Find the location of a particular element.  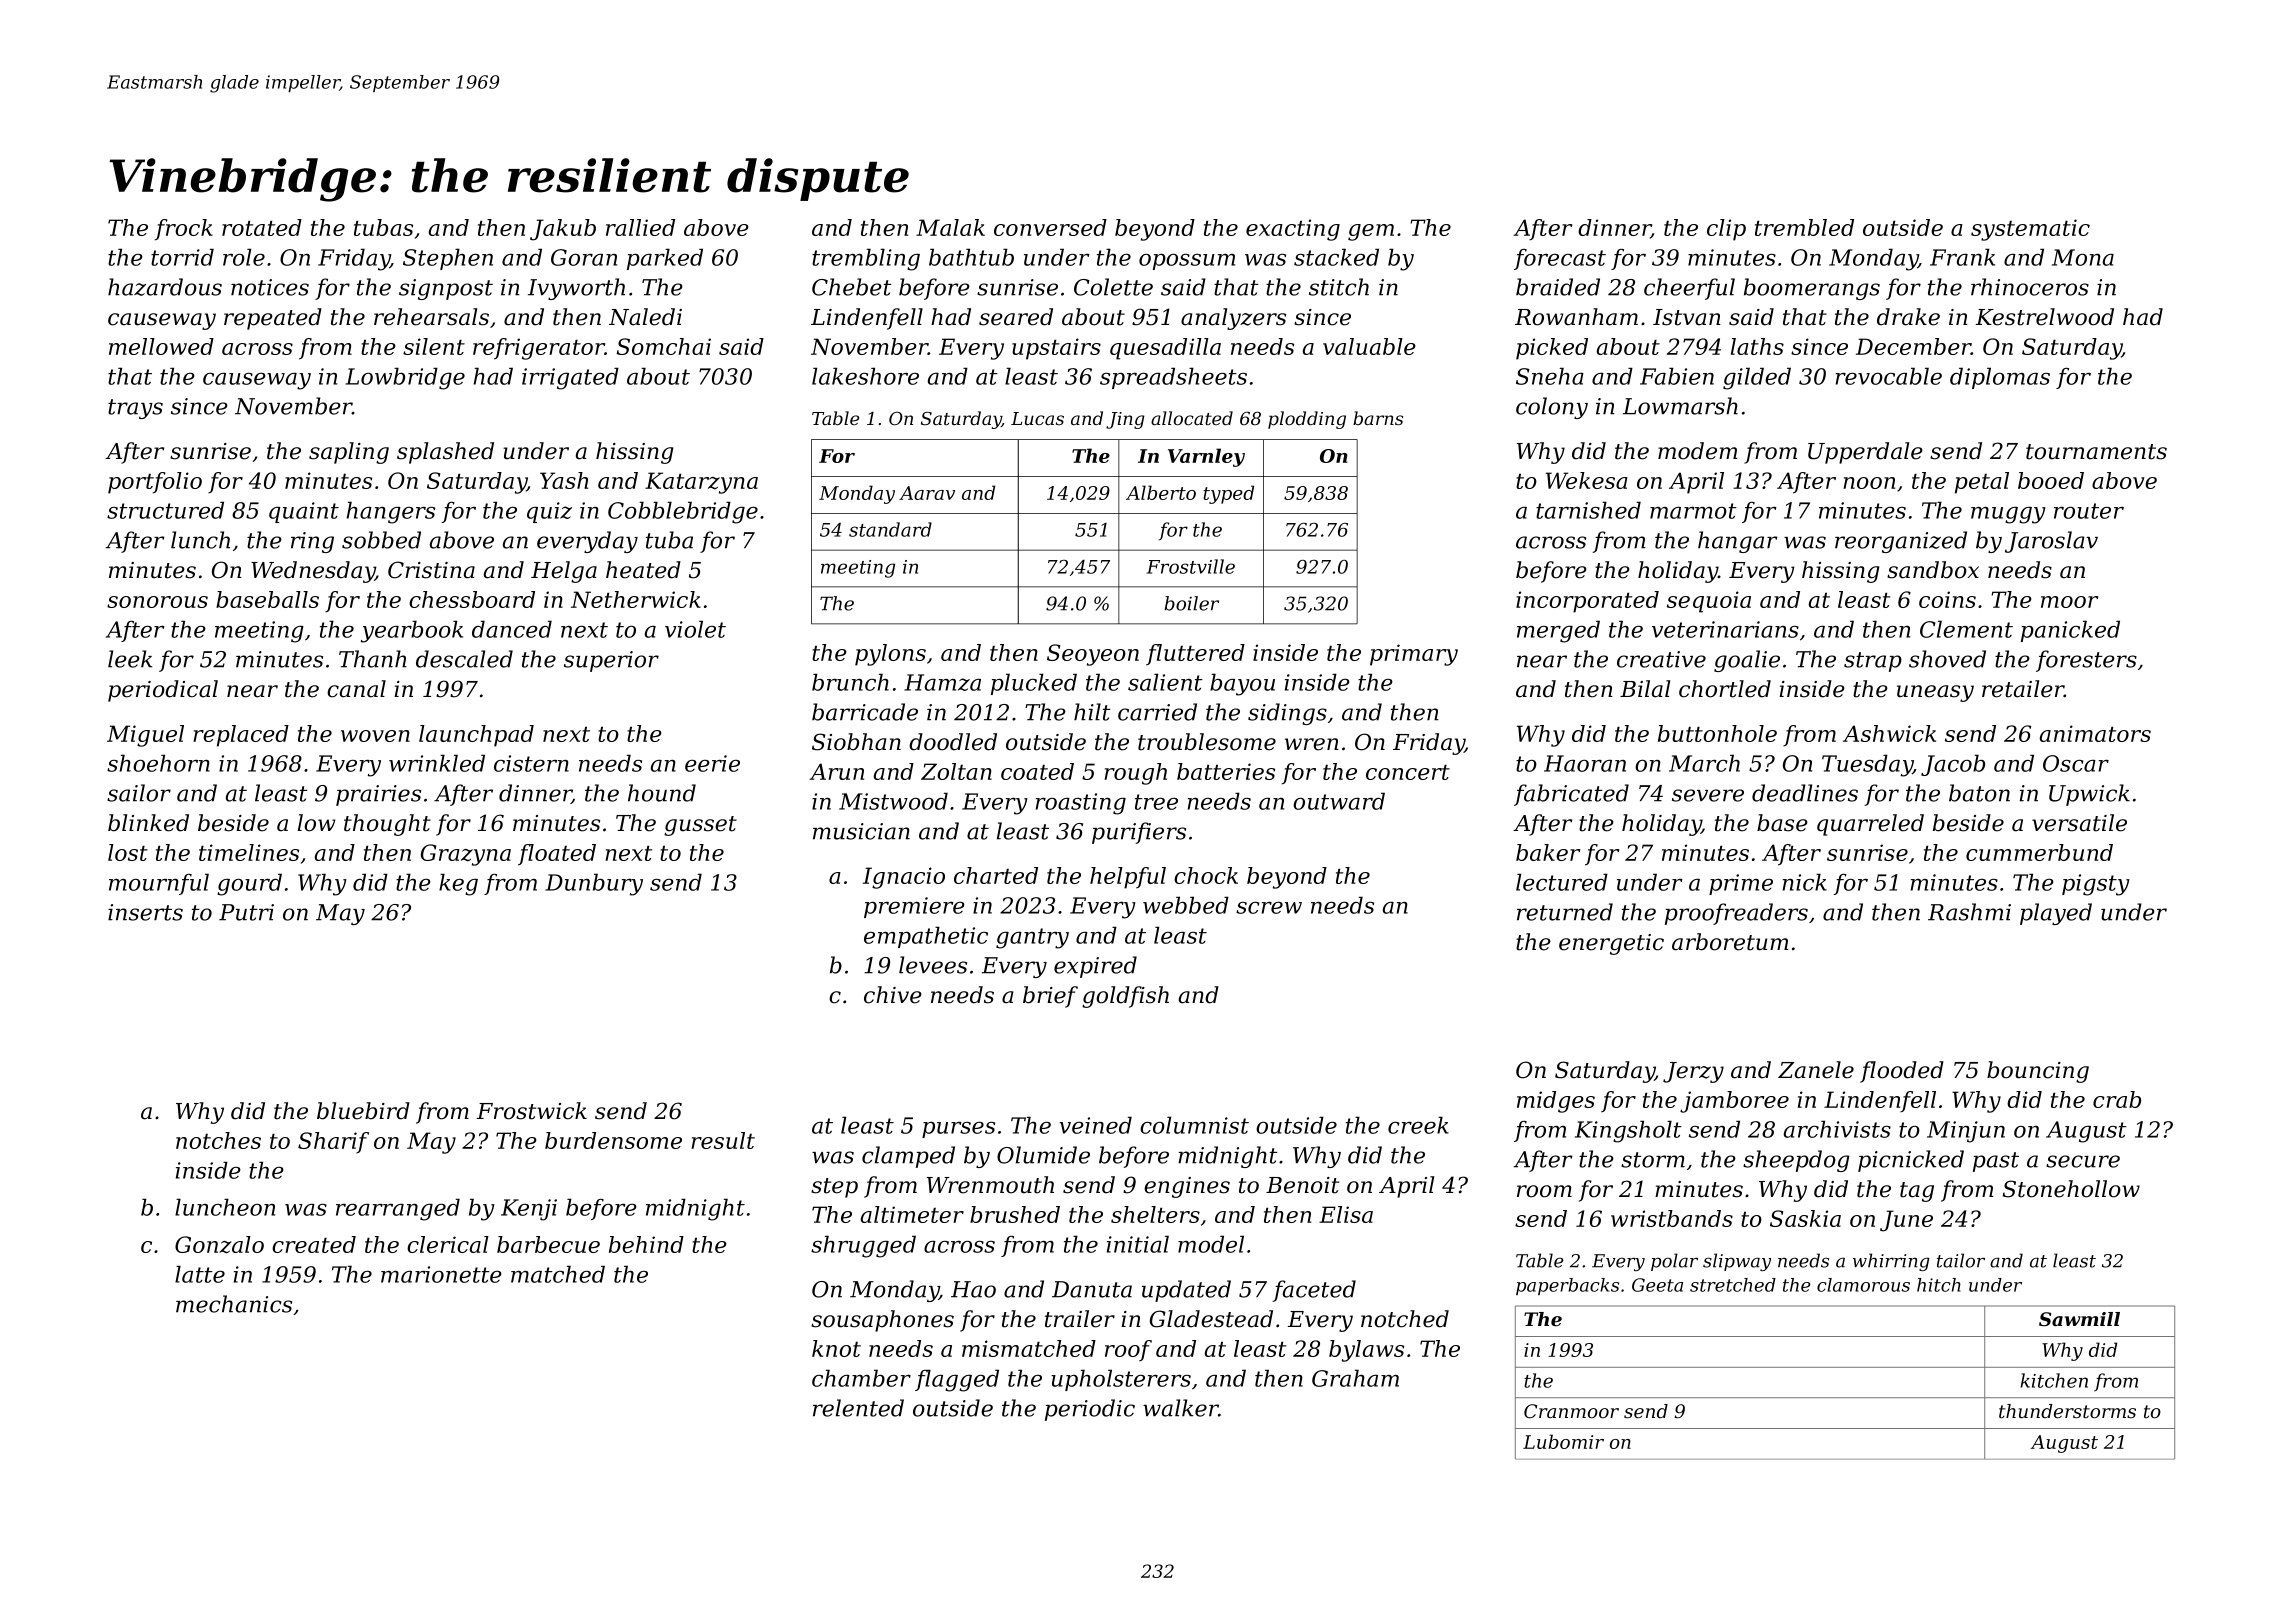

muggy is located at coordinates (2008, 515).
